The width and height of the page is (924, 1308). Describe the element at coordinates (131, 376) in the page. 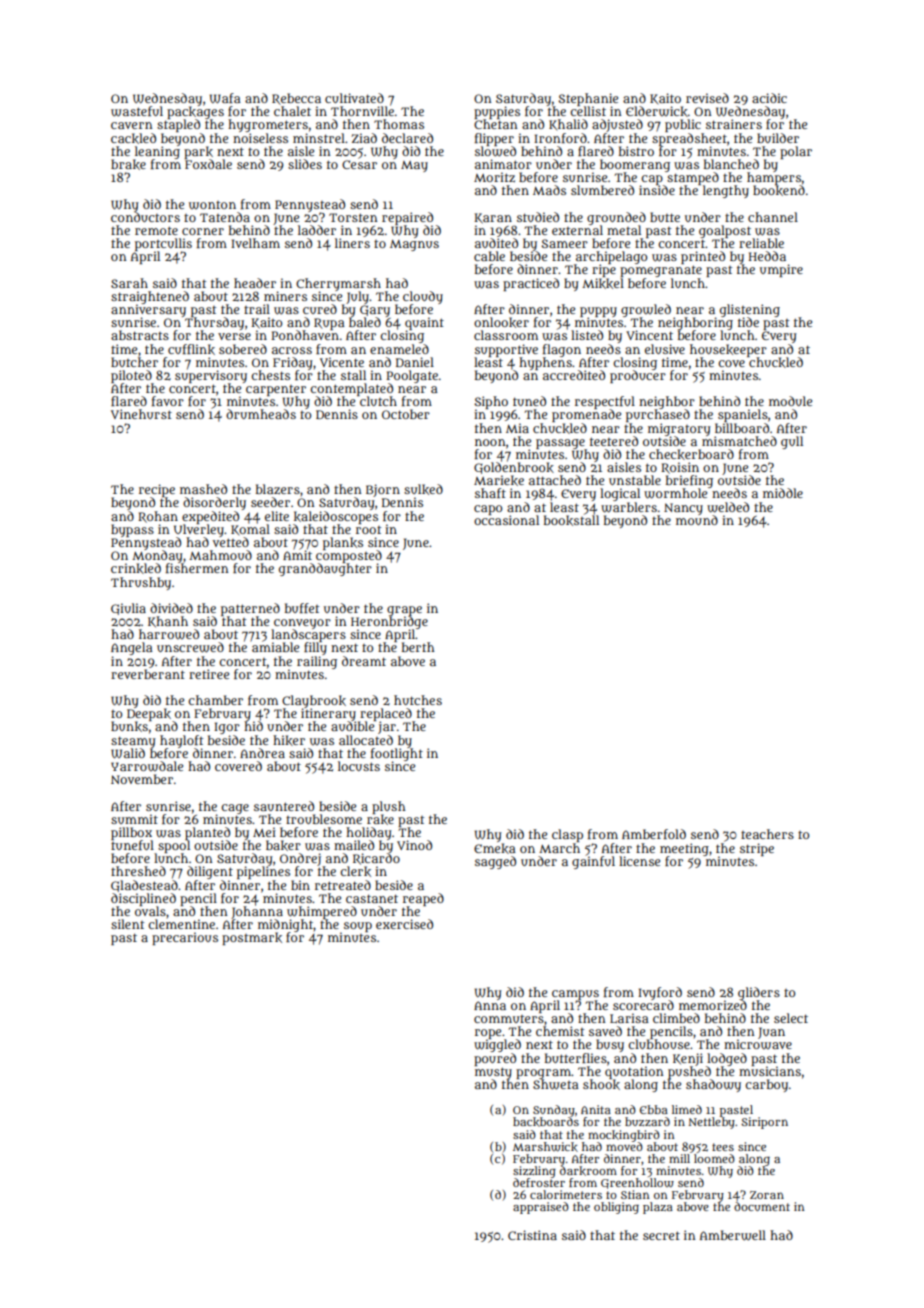

I see `piloted` at that location.
